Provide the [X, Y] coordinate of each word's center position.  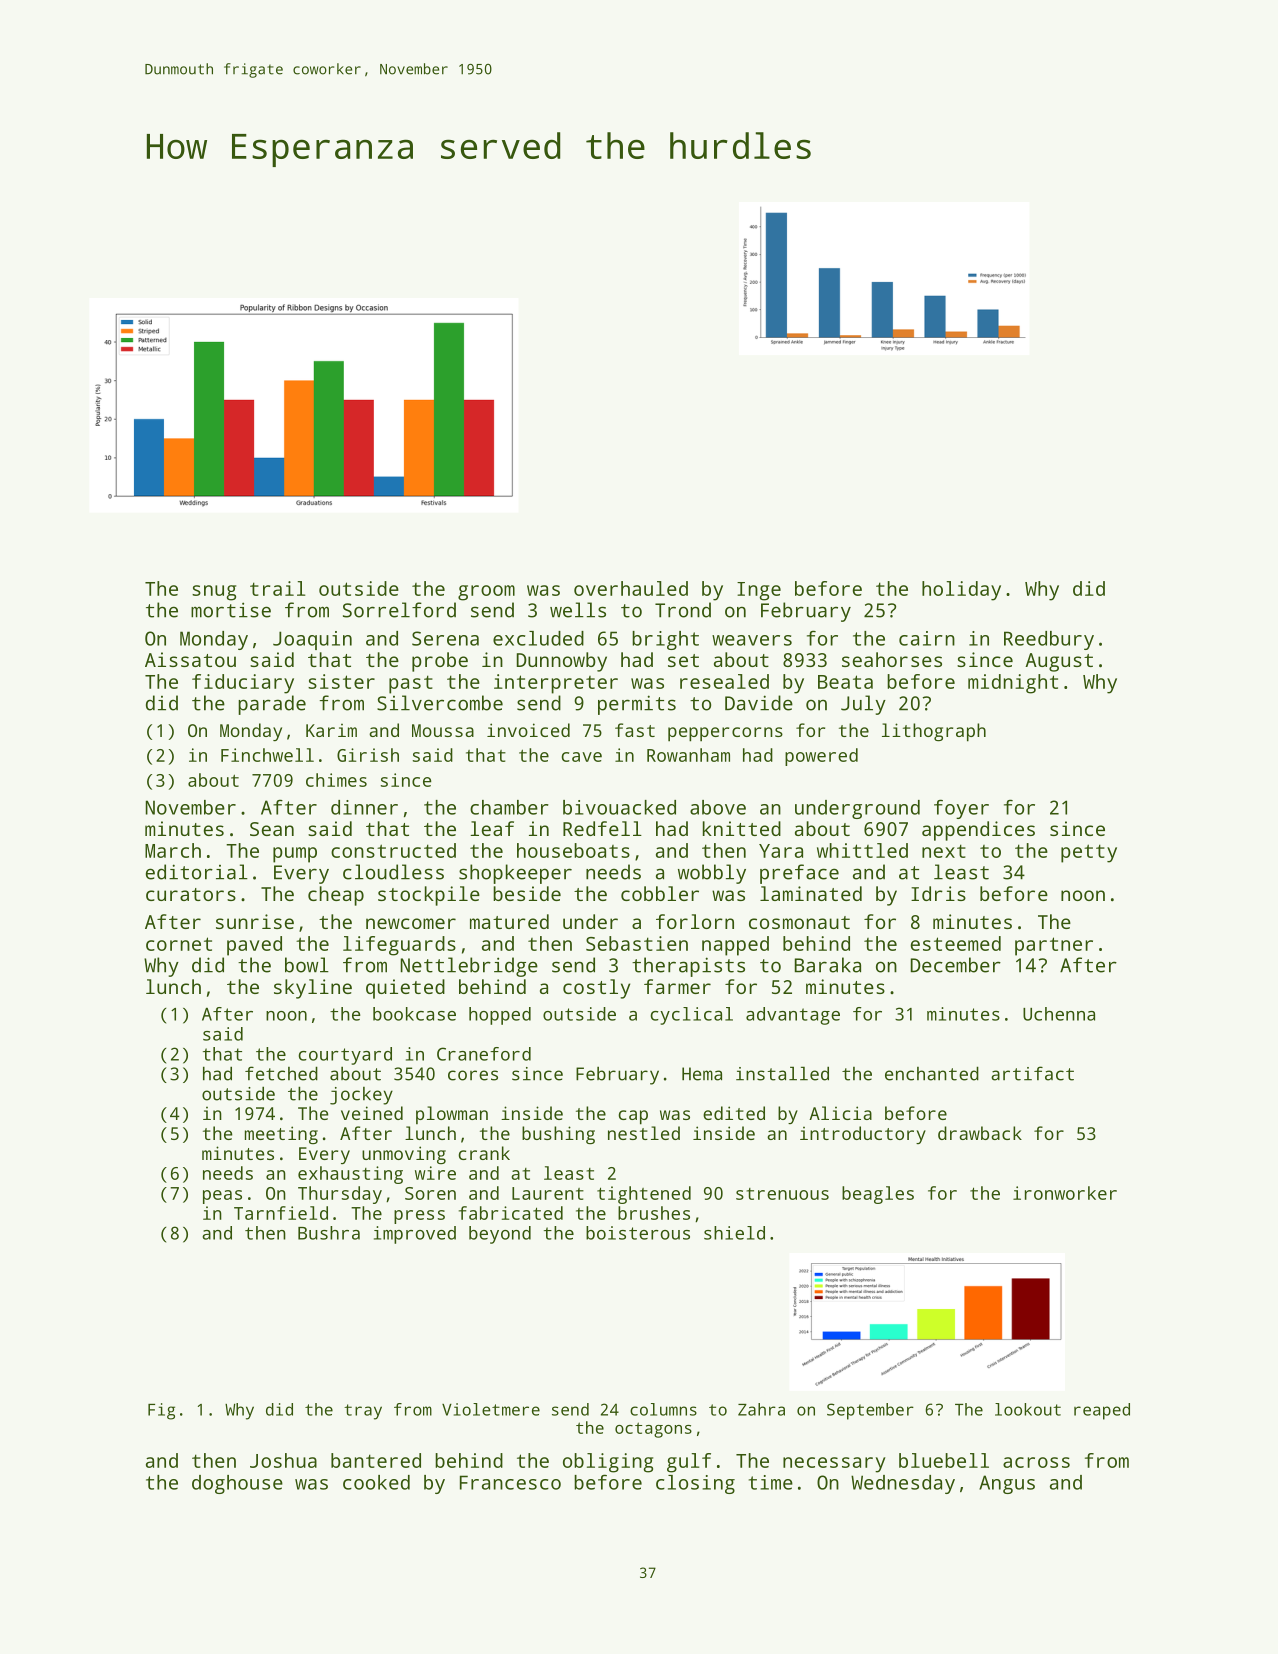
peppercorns [725, 734]
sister [341, 681]
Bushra [329, 1233]
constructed [393, 850]
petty [1089, 853]
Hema [702, 1074]
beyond [500, 1235]
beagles [878, 1195]
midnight [1013, 684]
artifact [1032, 1073]
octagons [653, 1430]
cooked [376, 1482]
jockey [361, 1096]
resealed [724, 681]
